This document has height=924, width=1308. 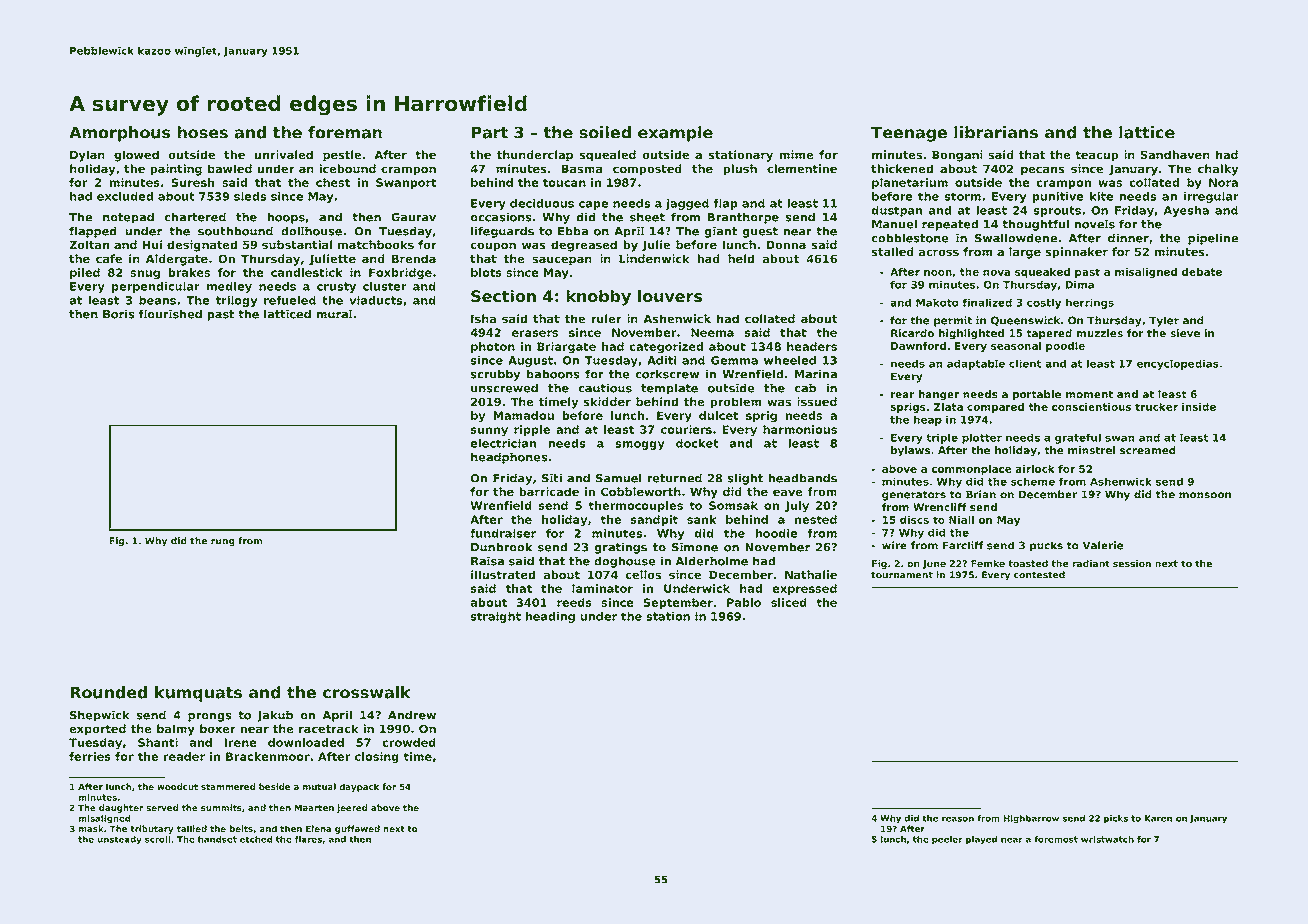 I want to click on unrivaled, so click(x=284, y=154).
